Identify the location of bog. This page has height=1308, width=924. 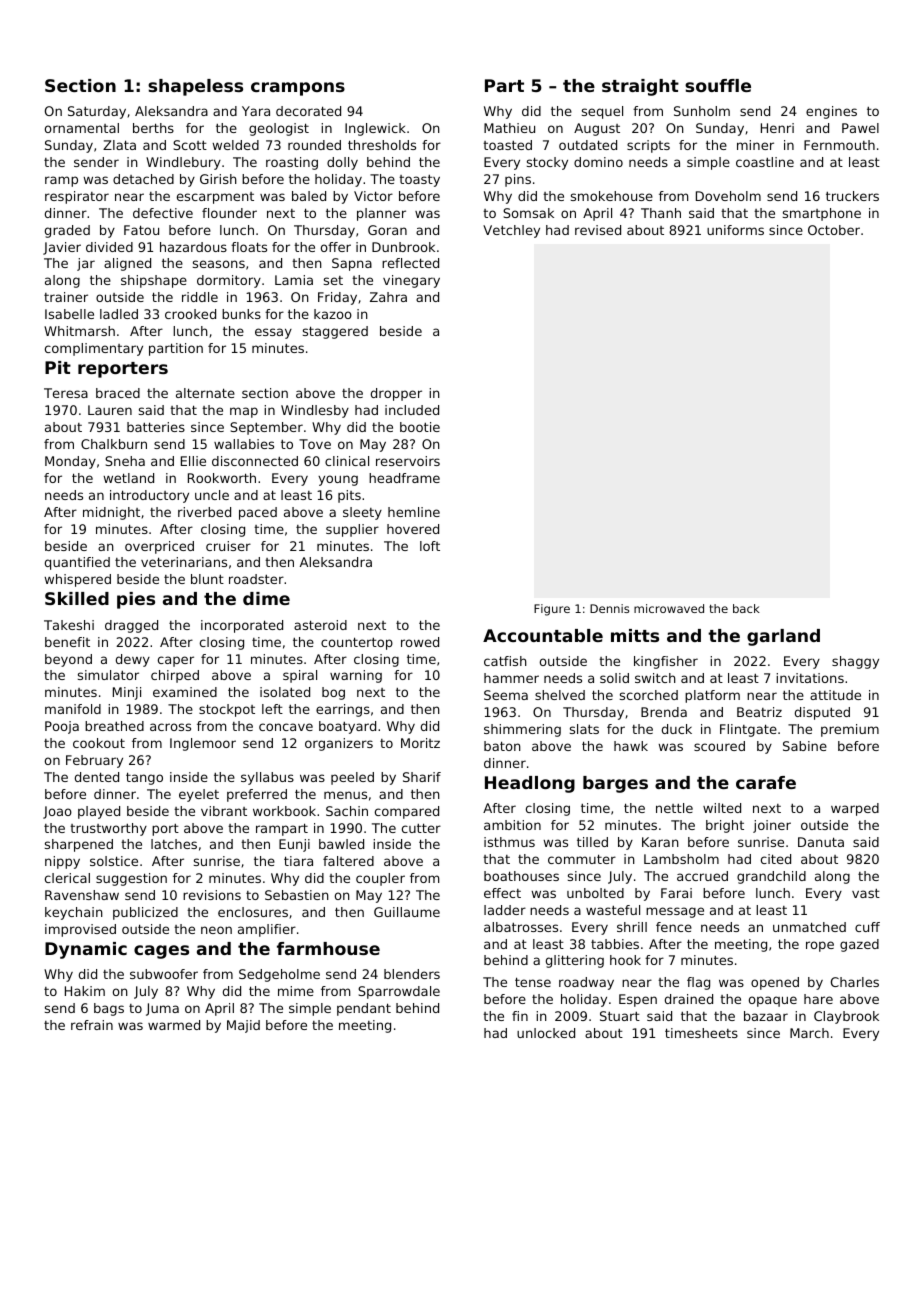
(333, 693).
